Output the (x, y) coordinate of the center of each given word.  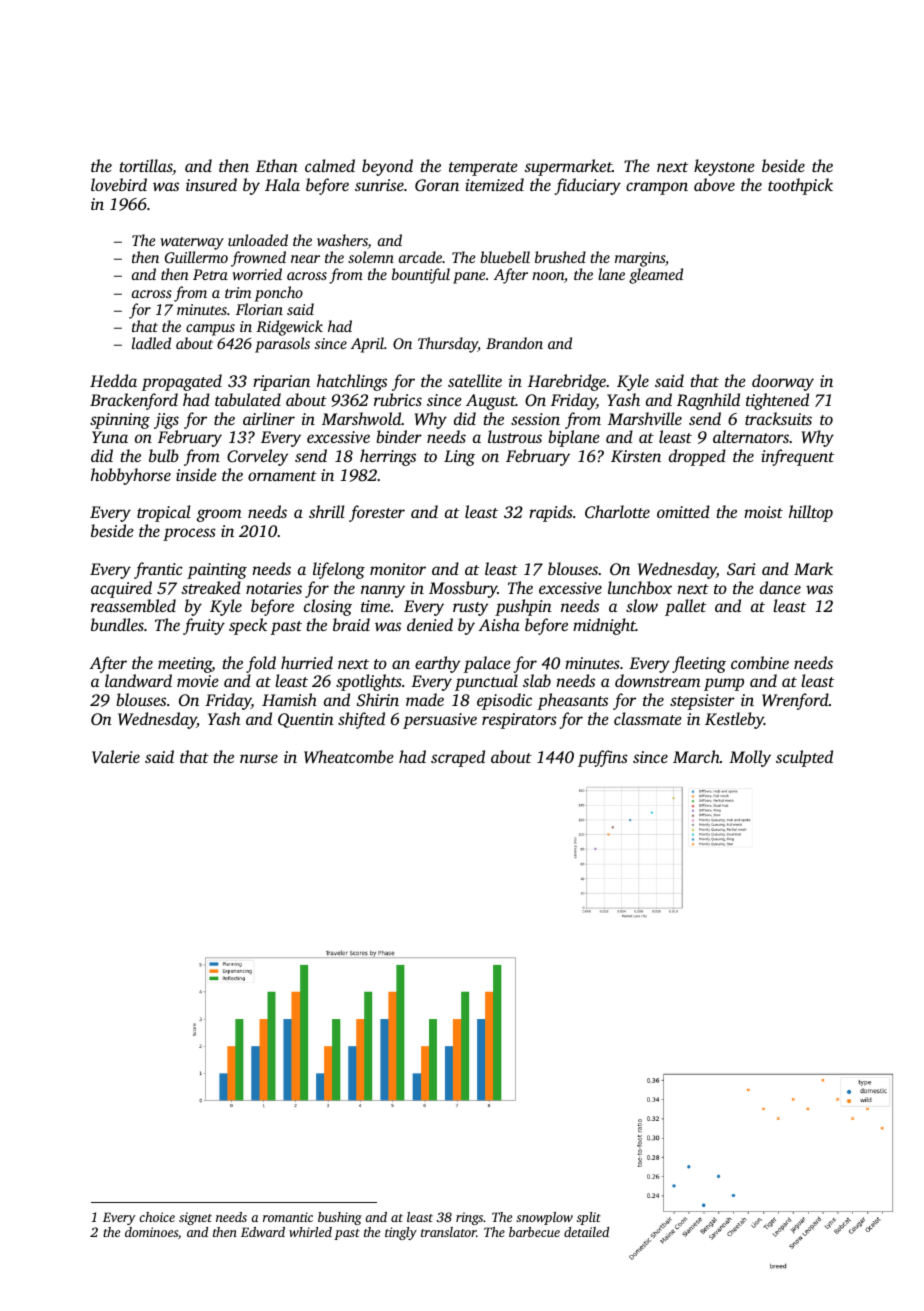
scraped (458, 758)
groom (219, 515)
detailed (586, 1232)
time (375, 606)
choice (157, 1217)
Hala (282, 184)
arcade (420, 257)
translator (448, 1232)
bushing (340, 1218)
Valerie (116, 757)
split (589, 1218)
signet (195, 1218)
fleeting (699, 664)
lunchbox (640, 587)
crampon (657, 188)
